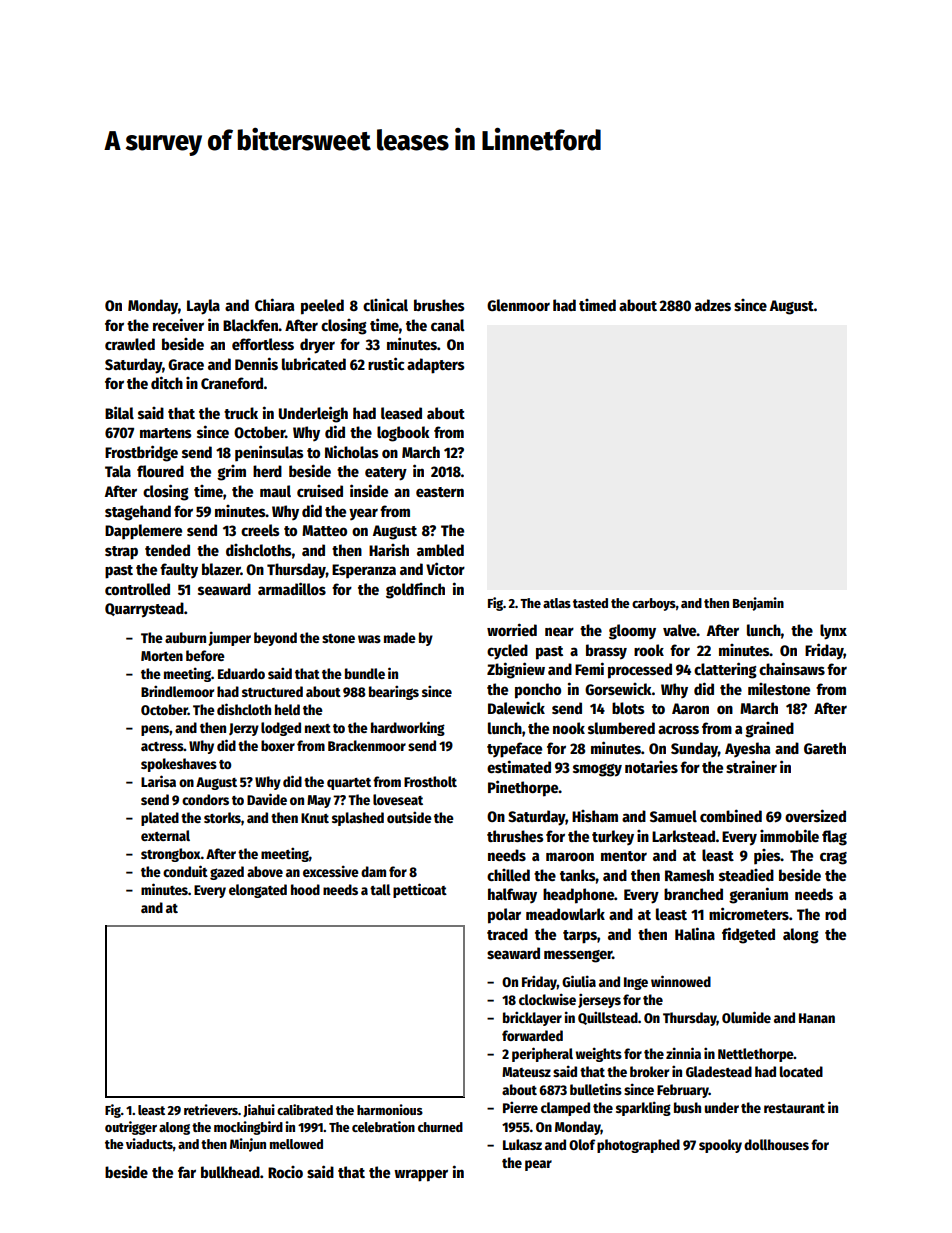 Image resolution: width=952 pixels, height=1233 pixels. What do you see at coordinates (632, 632) in the screenshot?
I see `gloomy` at bounding box center [632, 632].
